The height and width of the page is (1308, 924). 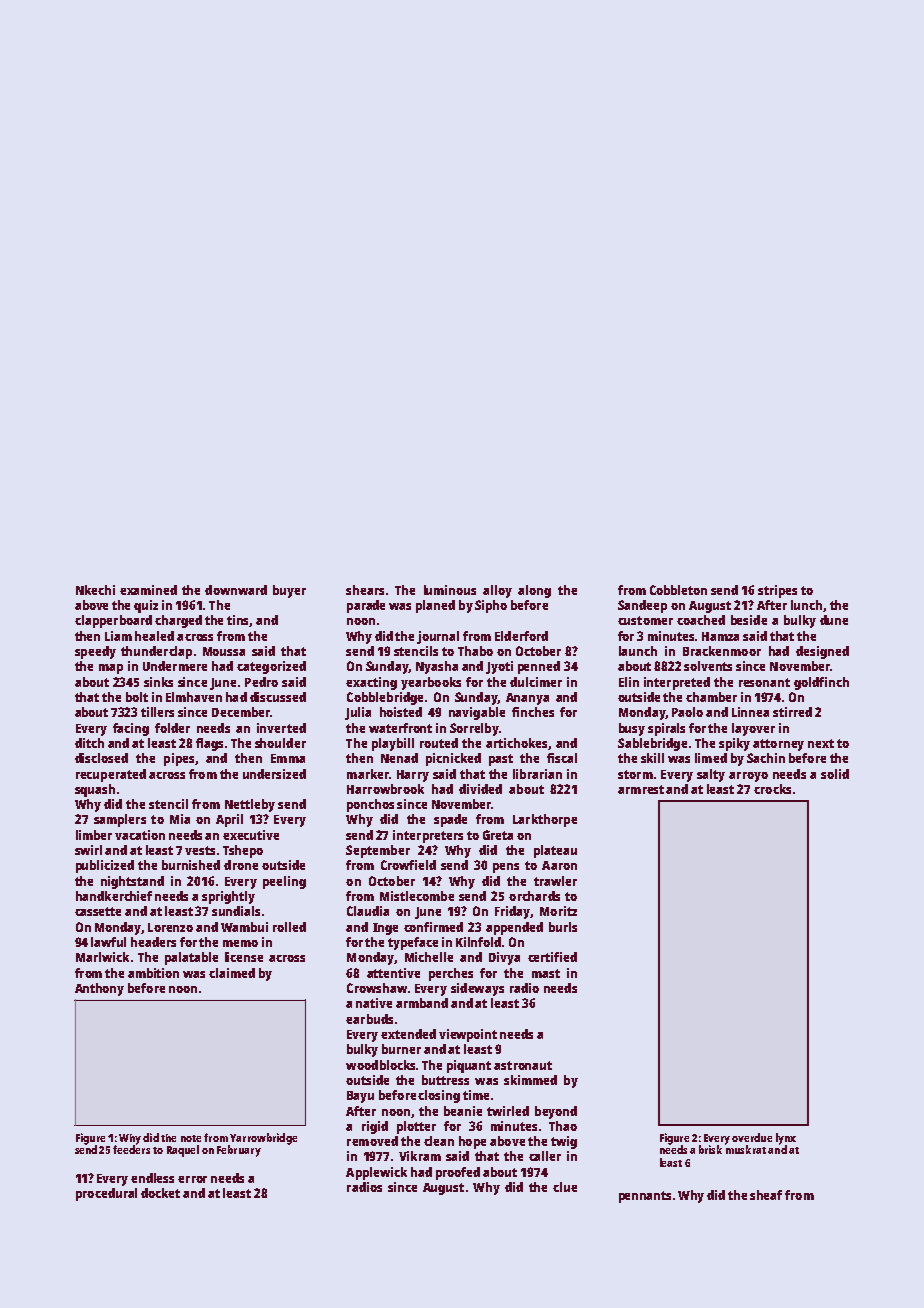 I want to click on lynx, so click(x=786, y=1139).
